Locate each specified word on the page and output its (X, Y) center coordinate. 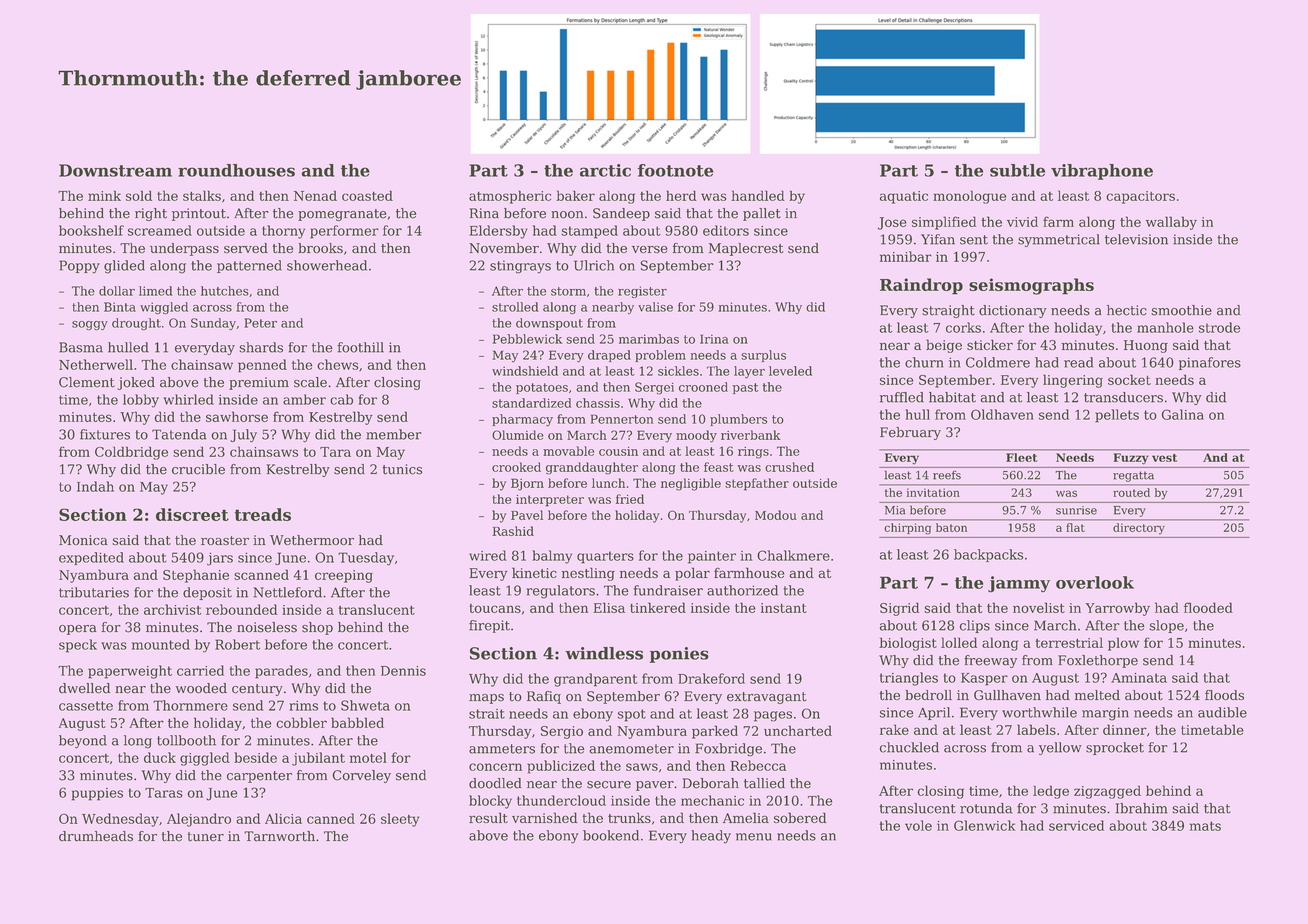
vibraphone (1102, 172)
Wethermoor (312, 540)
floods (1224, 695)
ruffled (902, 397)
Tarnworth (279, 836)
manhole (1165, 327)
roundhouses (236, 170)
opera (78, 630)
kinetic (534, 572)
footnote (676, 170)
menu (754, 837)
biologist (908, 644)
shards (261, 347)
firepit (489, 626)
